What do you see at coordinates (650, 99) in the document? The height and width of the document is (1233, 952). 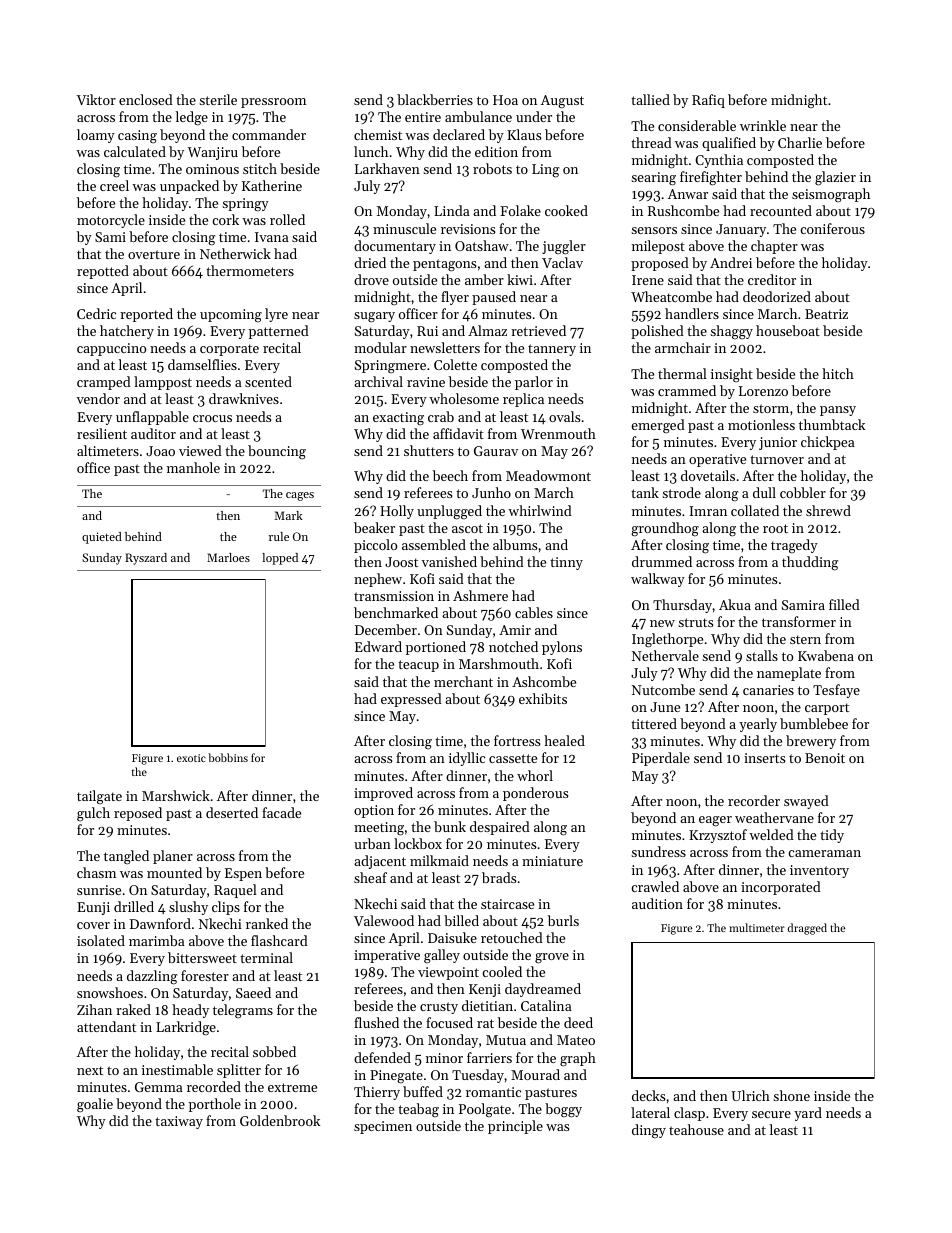 I see `tallied` at bounding box center [650, 99].
